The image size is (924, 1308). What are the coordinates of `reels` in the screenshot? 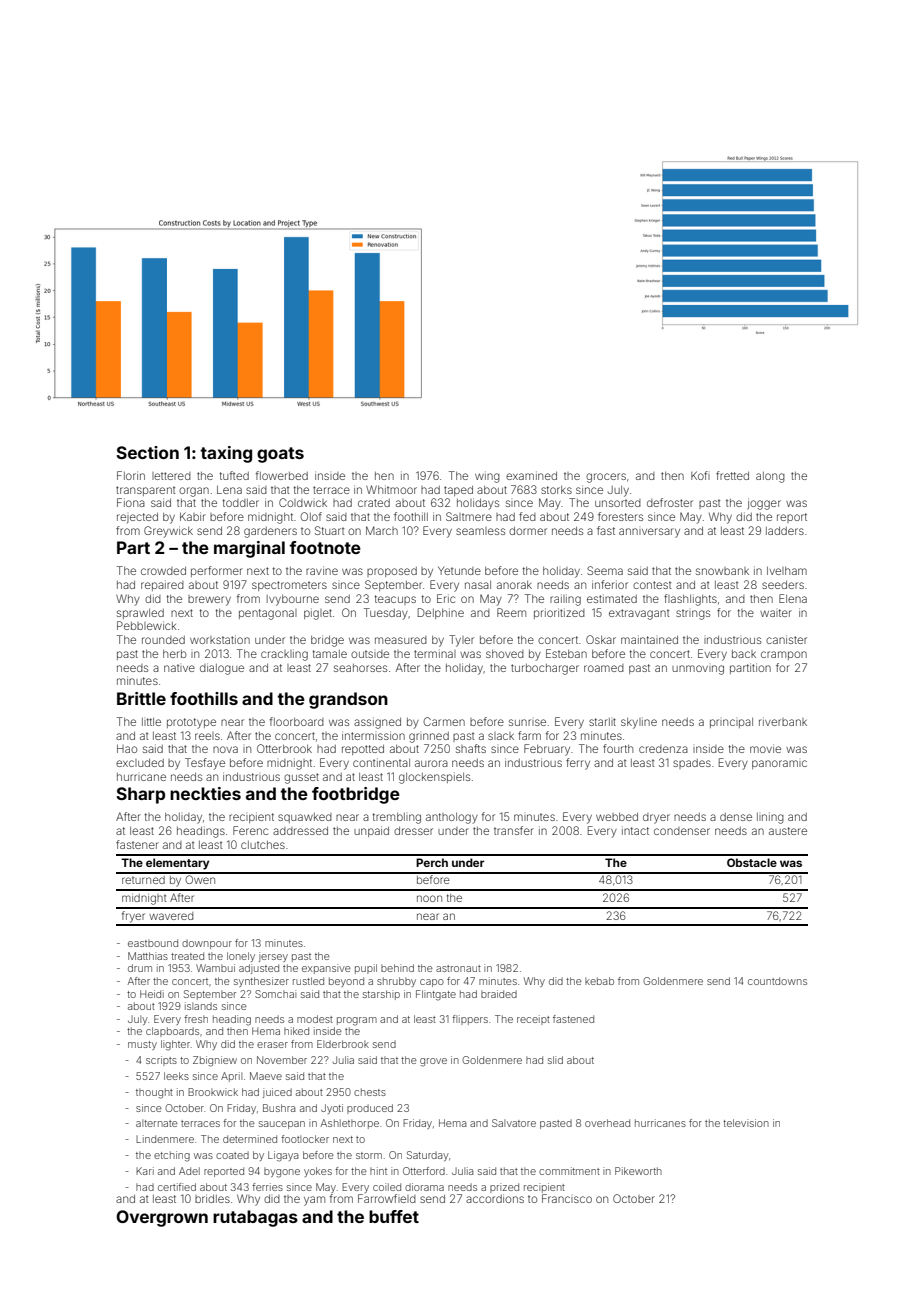 It's located at (207, 736).
